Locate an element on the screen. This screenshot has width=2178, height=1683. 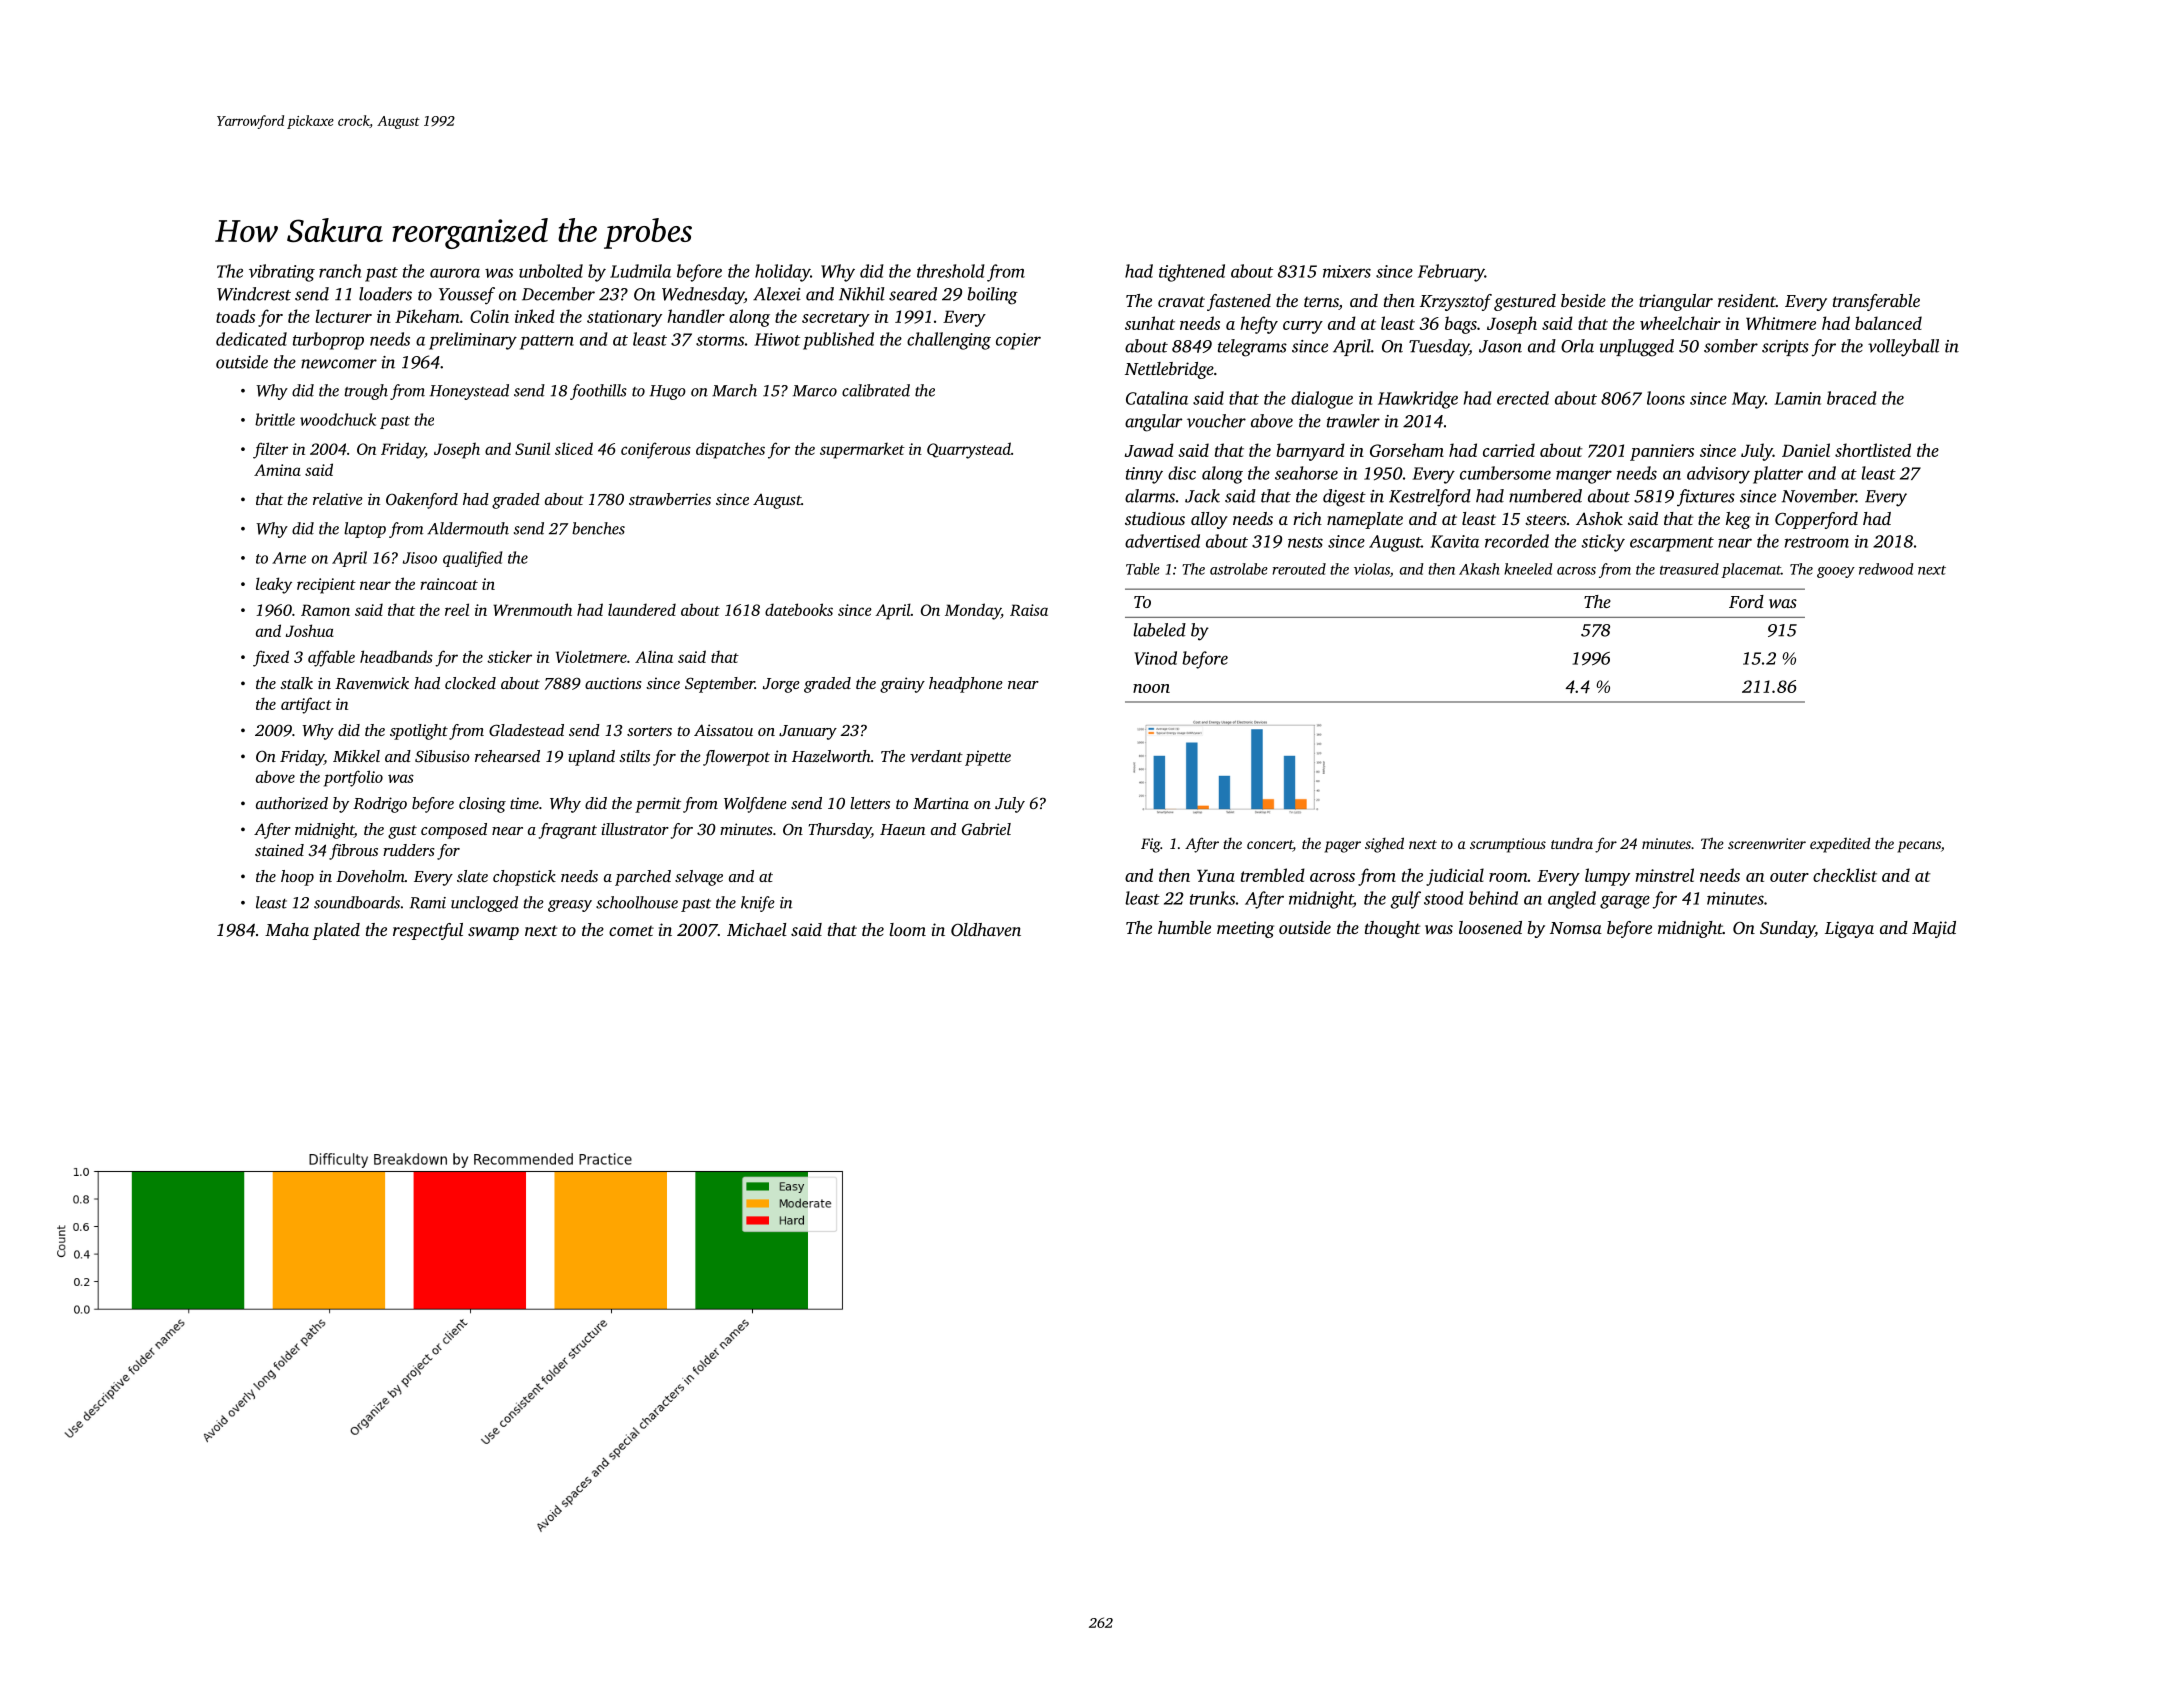
rerouted is located at coordinates (1299, 569).
